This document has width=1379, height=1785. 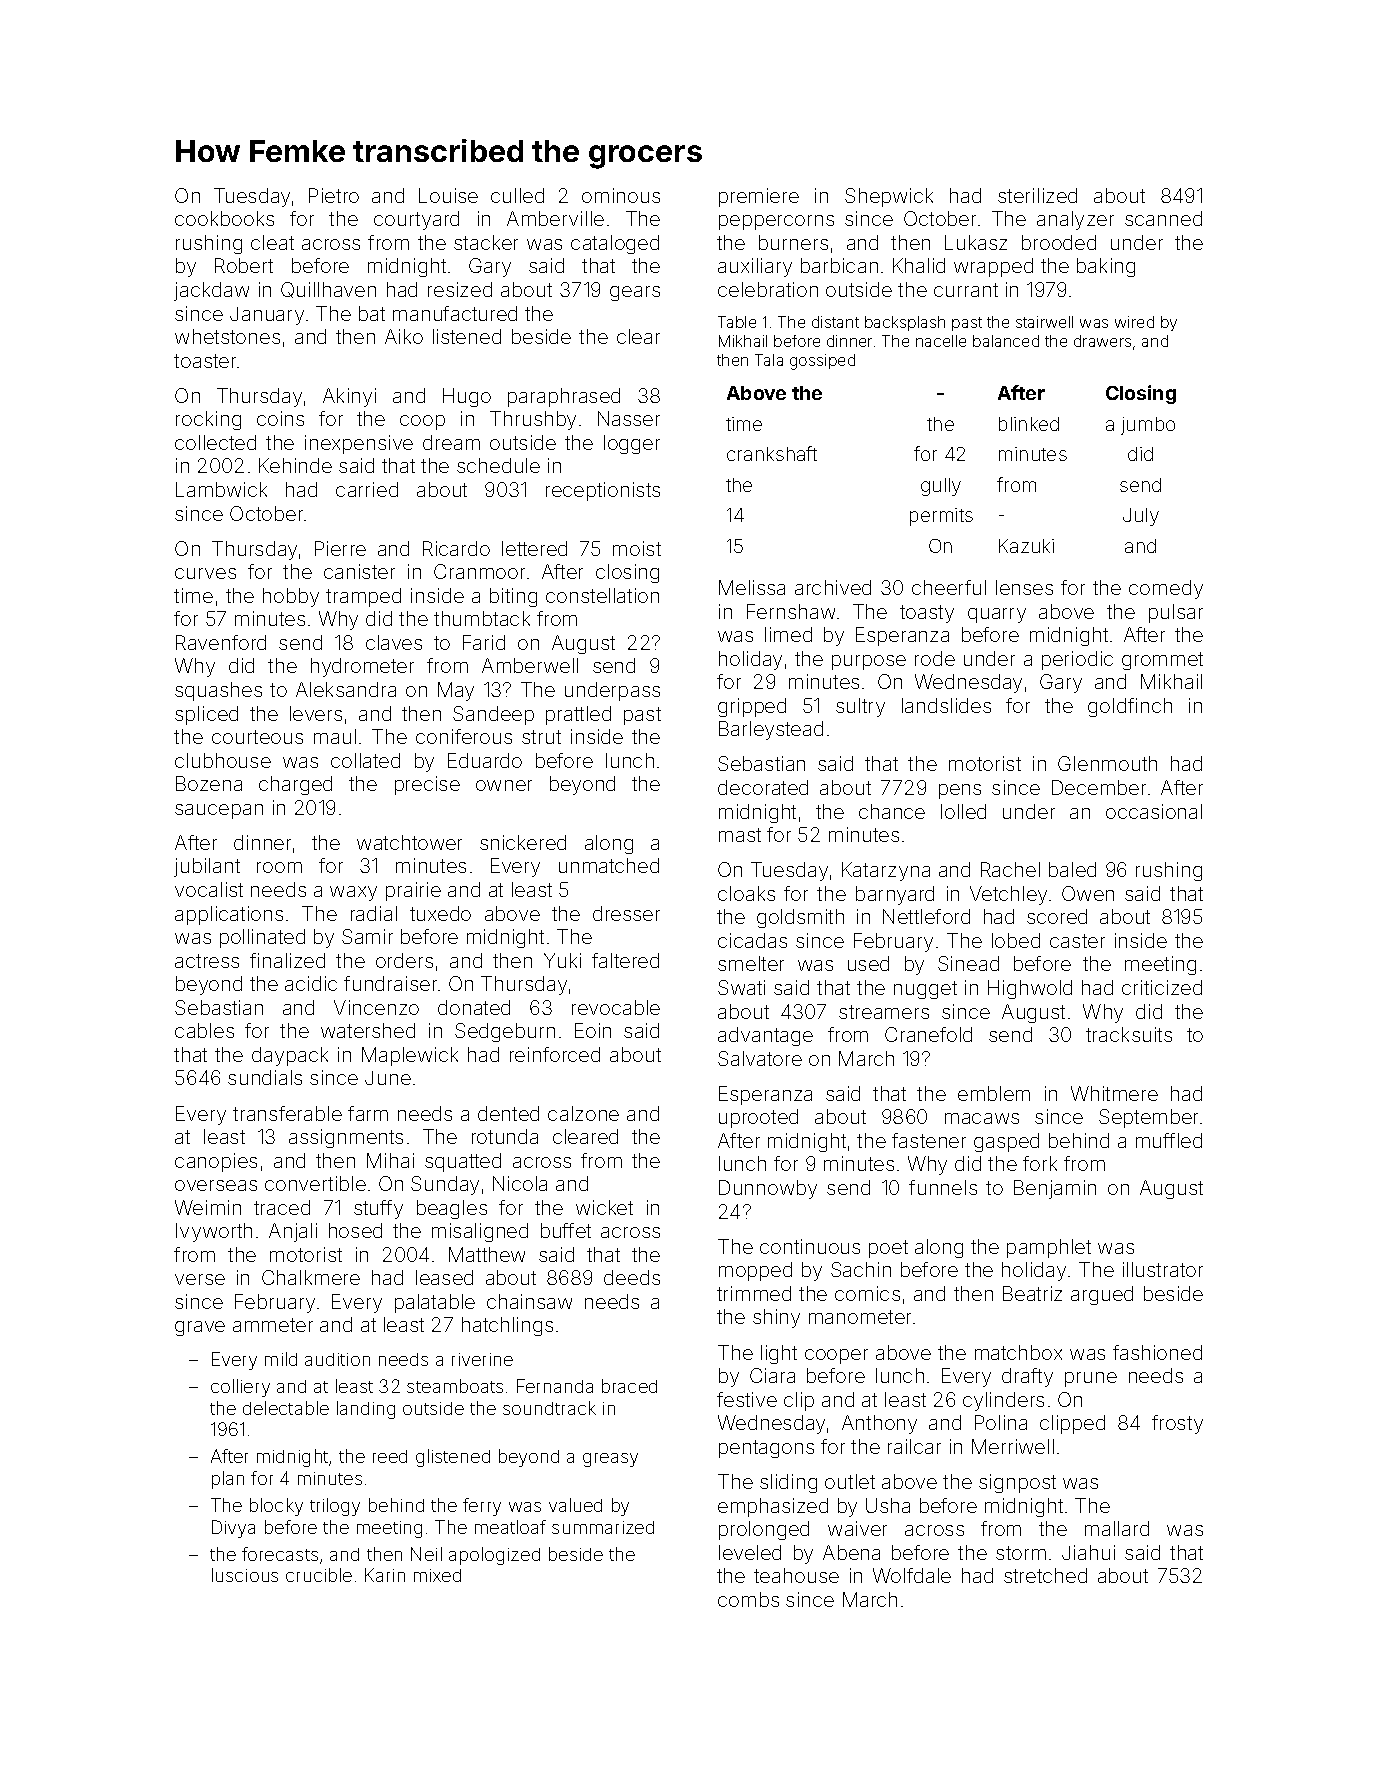 I want to click on faltered, so click(x=625, y=960).
